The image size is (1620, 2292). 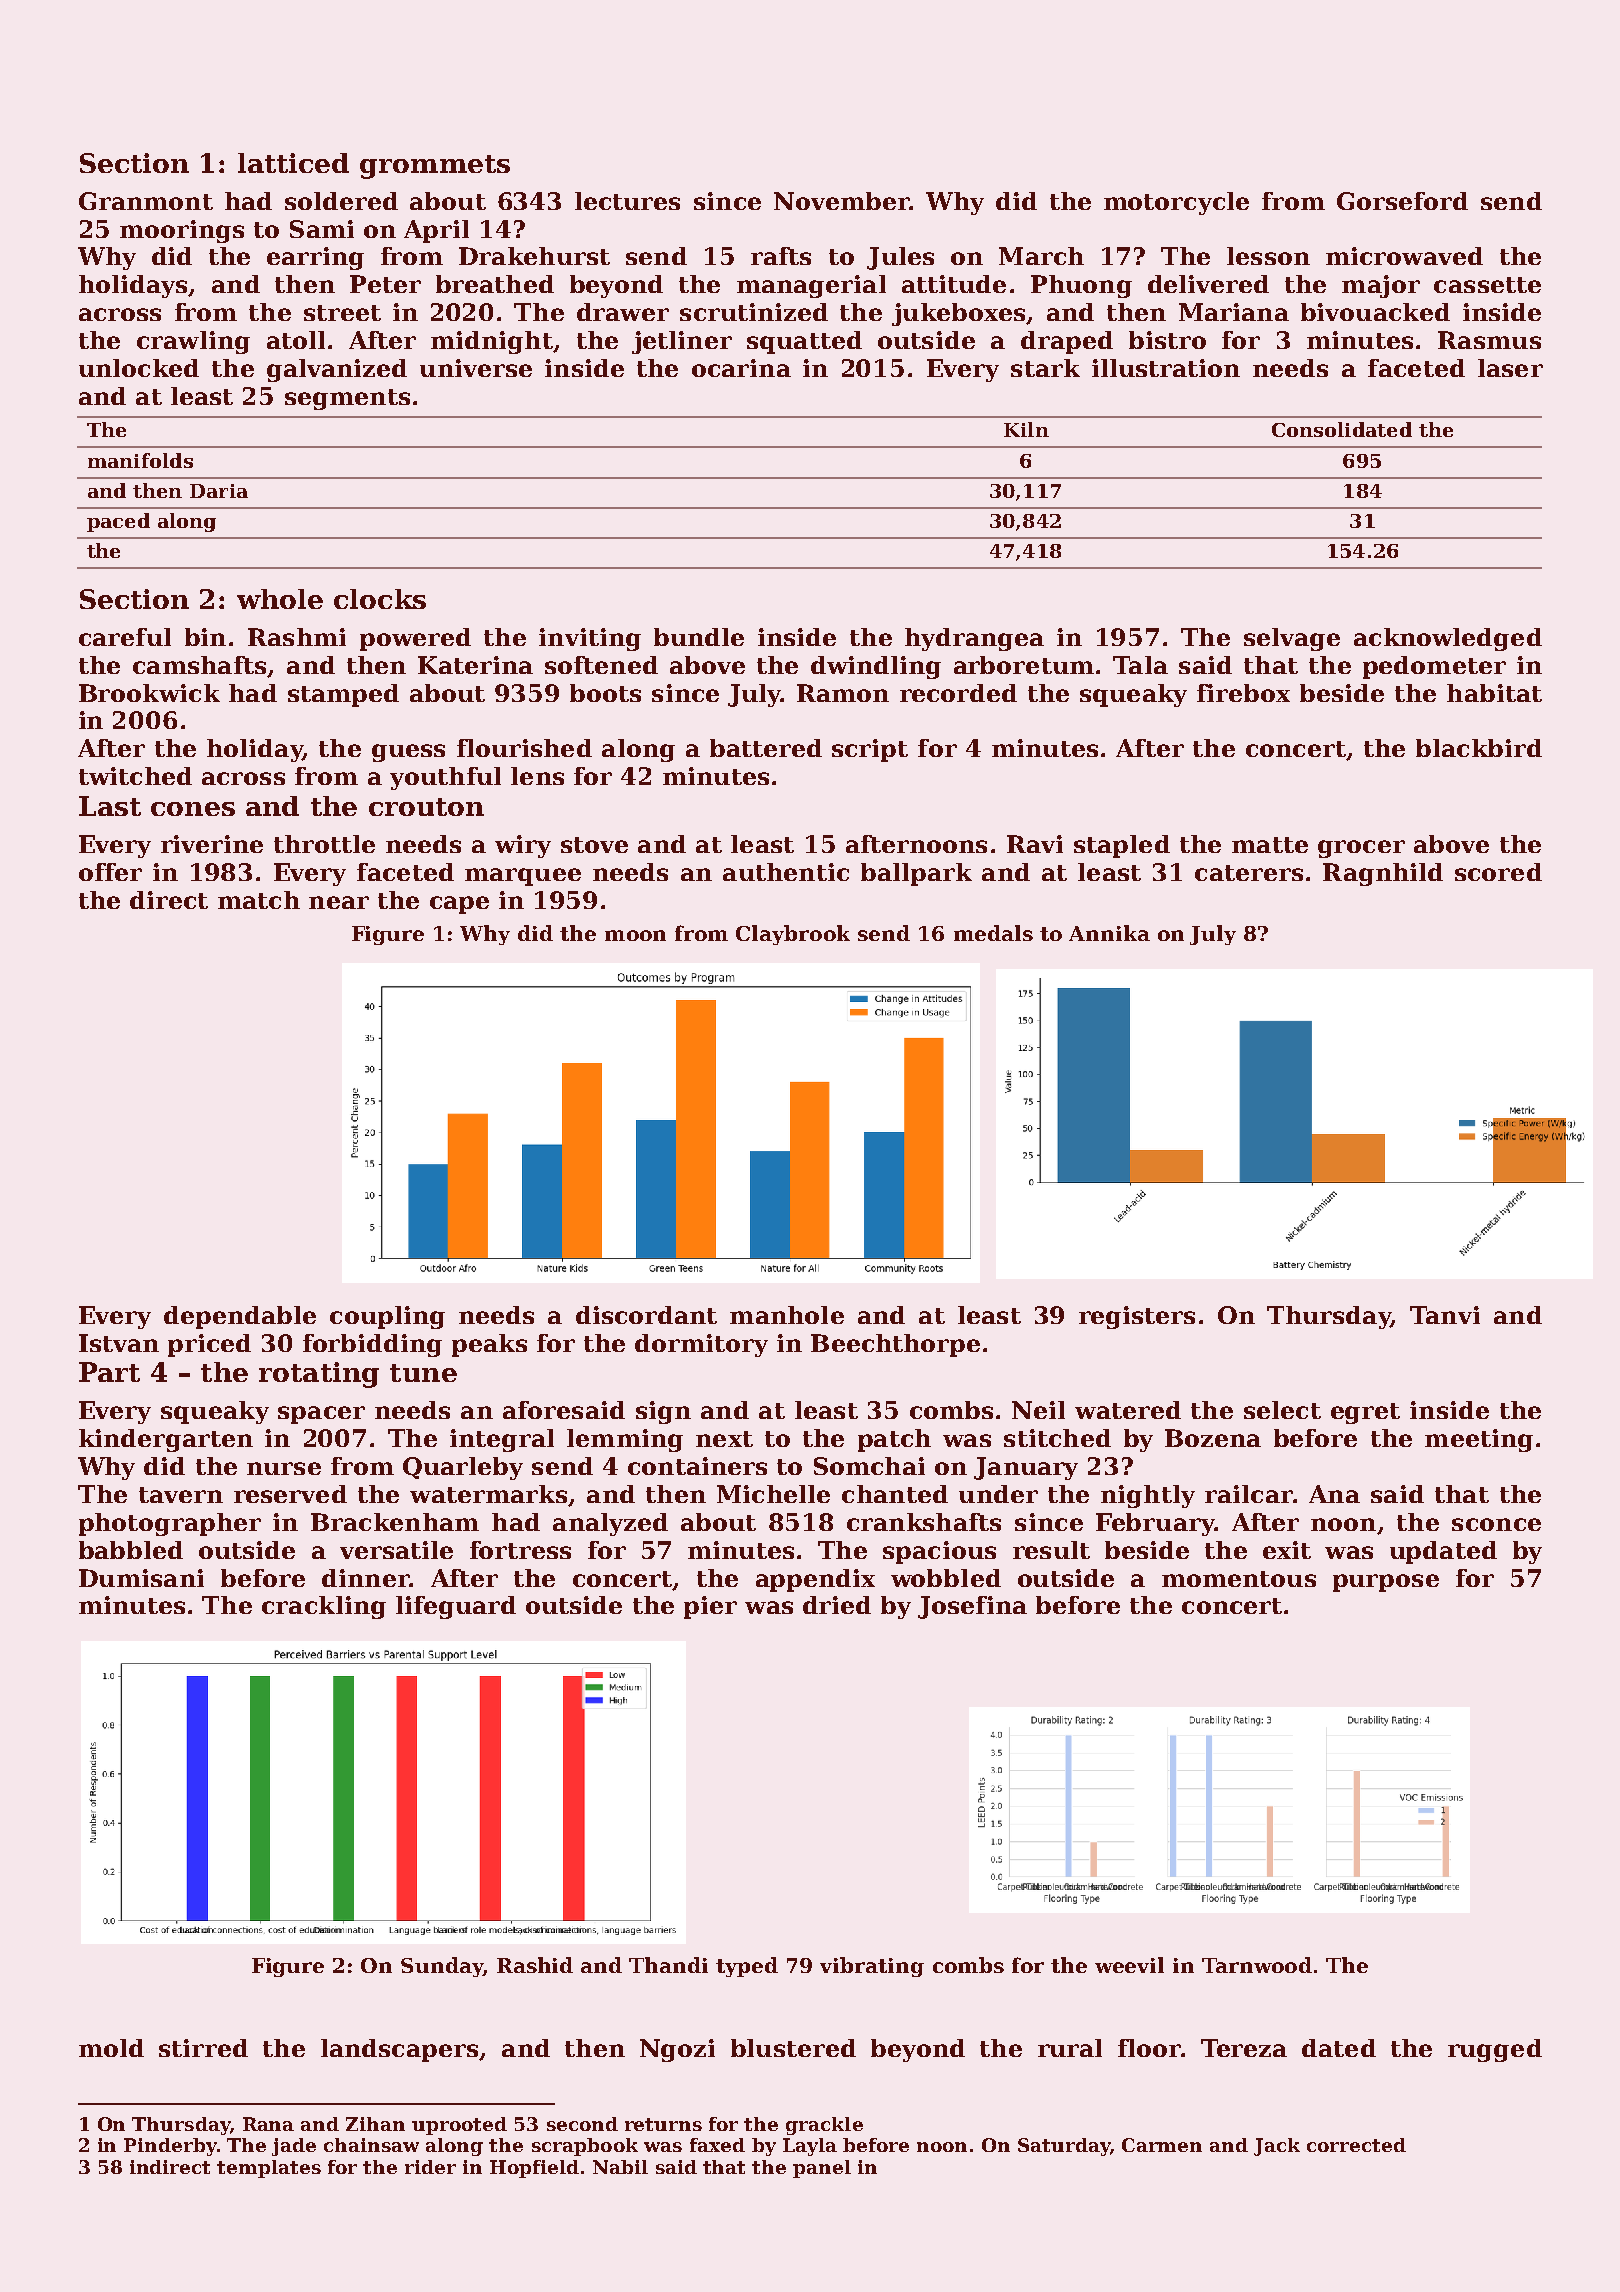 What do you see at coordinates (182, 231) in the image?
I see `moorings` at bounding box center [182, 231].
